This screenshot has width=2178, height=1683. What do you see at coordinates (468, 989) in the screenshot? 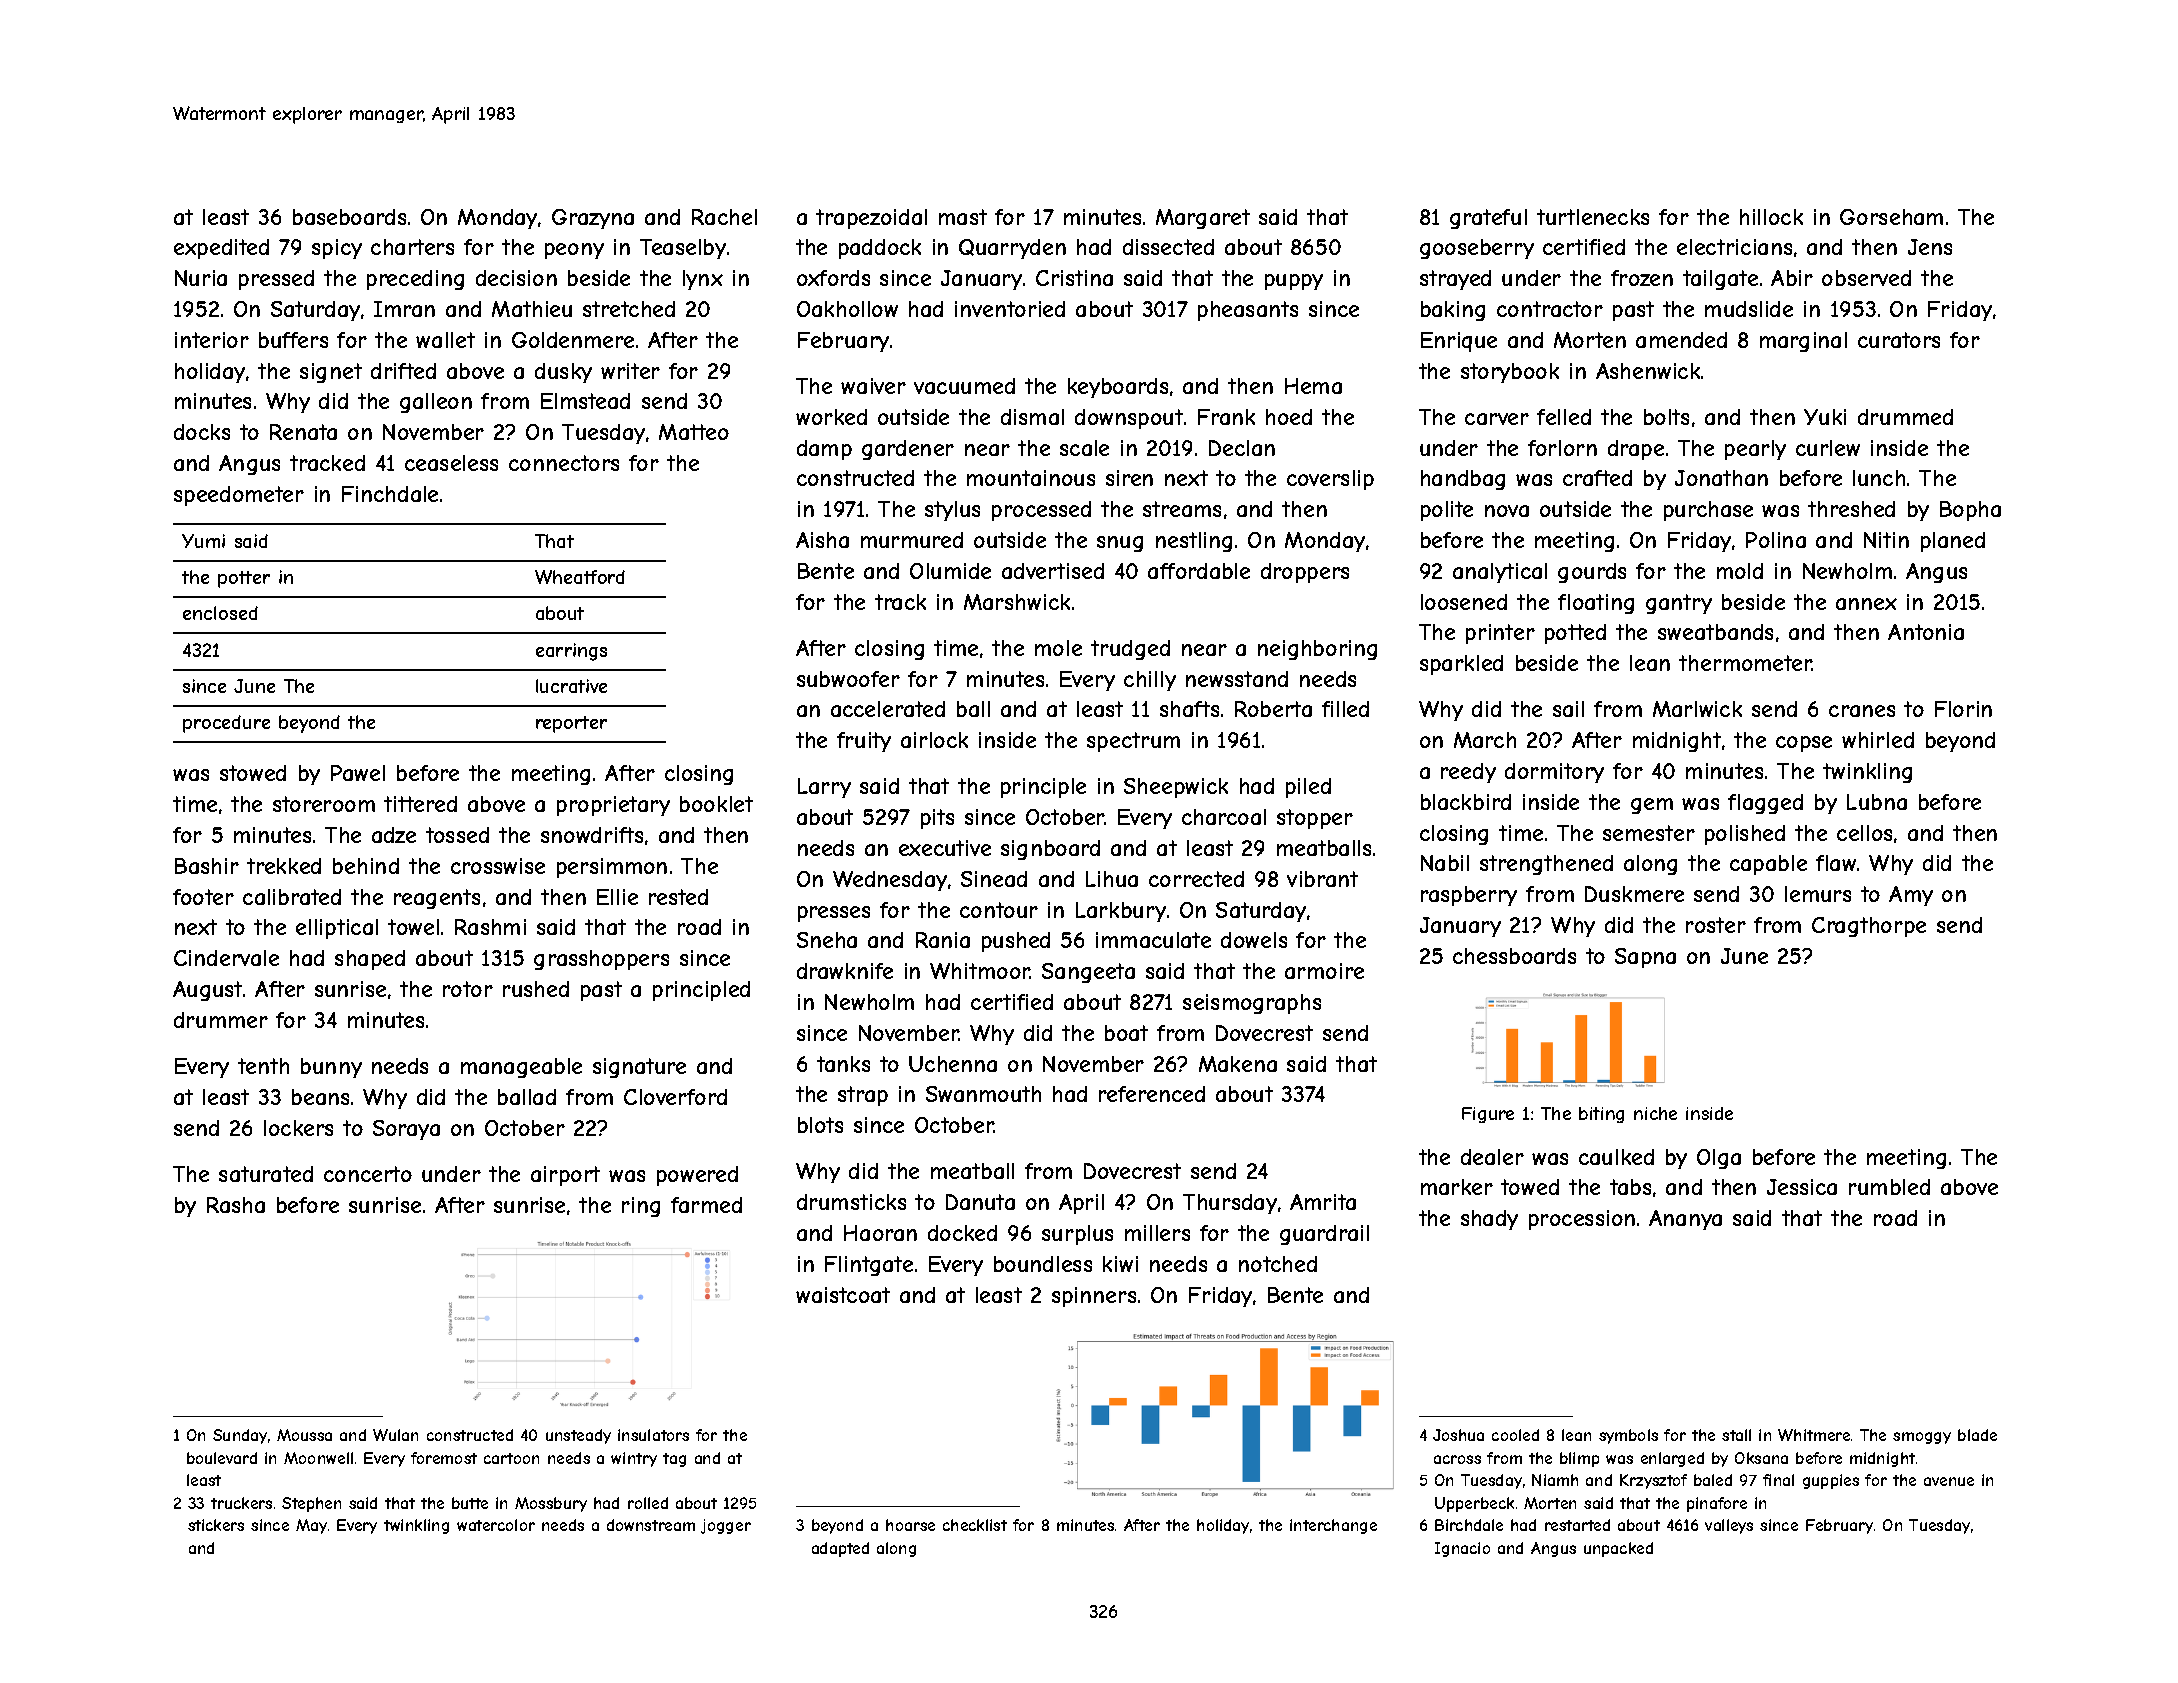
I see `rotor` at bounding box center [468, 989].
